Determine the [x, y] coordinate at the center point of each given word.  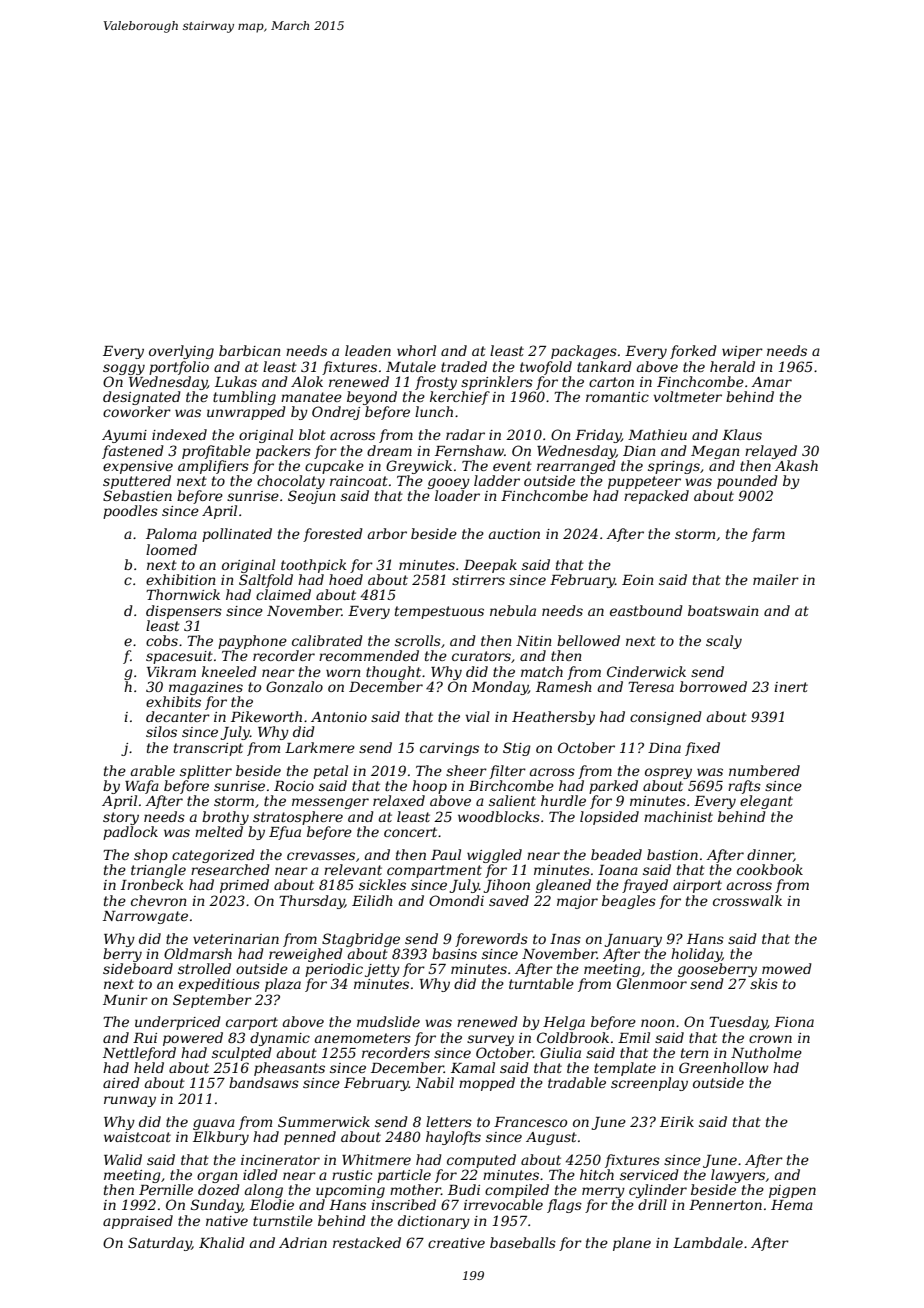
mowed [787, 968]
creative [456, 1243]
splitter [206, 772]
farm [768, 535]
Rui [145, 1038]
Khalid [222, 1242]
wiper [742, 352]
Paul [446, 854]
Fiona [794, 1022]
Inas [565, 939]
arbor [387, 533]
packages [584, 352]
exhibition [181, 579]
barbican [250, 350]
